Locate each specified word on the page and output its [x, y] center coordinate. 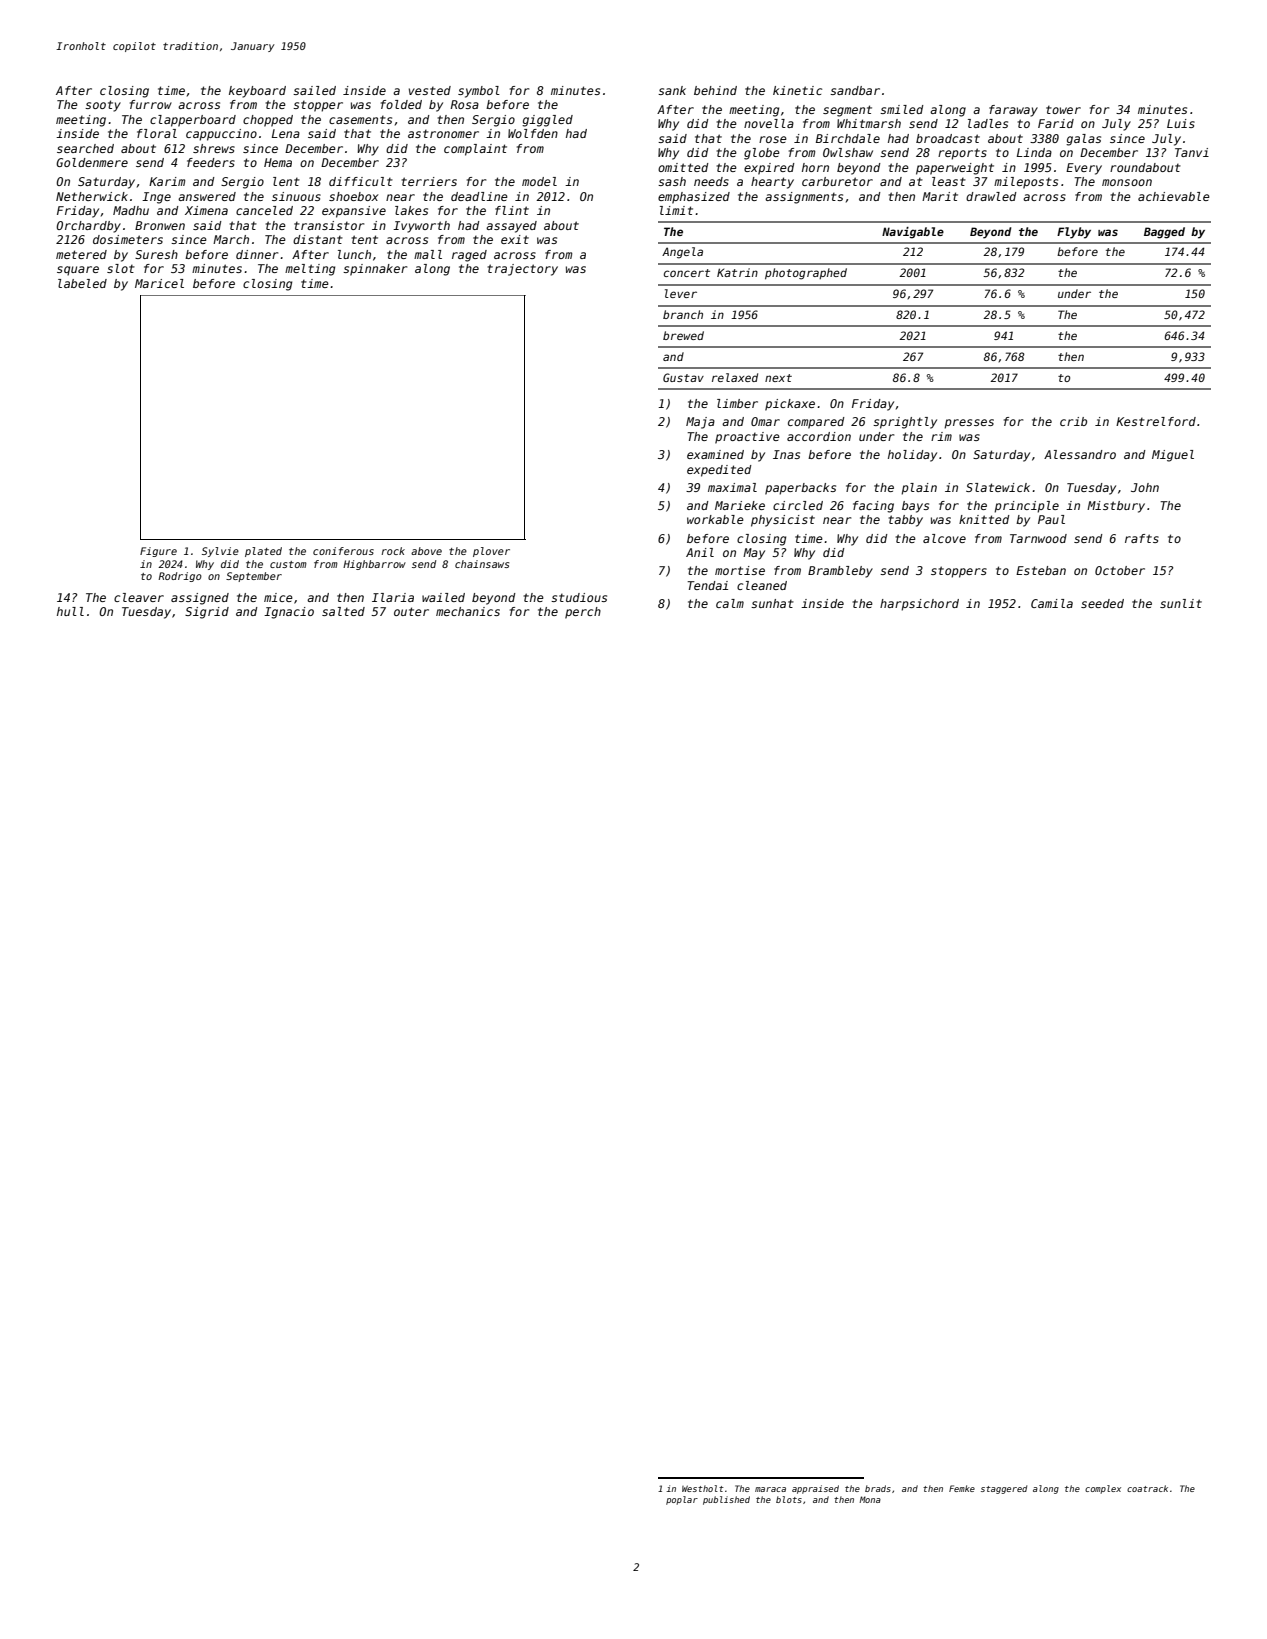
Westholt [703, 1488]
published [726, 1500]
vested [430, 90]
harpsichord [919, 605]
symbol [479, 92]
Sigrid [207, 613]
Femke [962, 1488]
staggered [1004, 1489]
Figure [158, 552]
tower [1063, 109]
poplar [682, 1500]
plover [491, 552]
